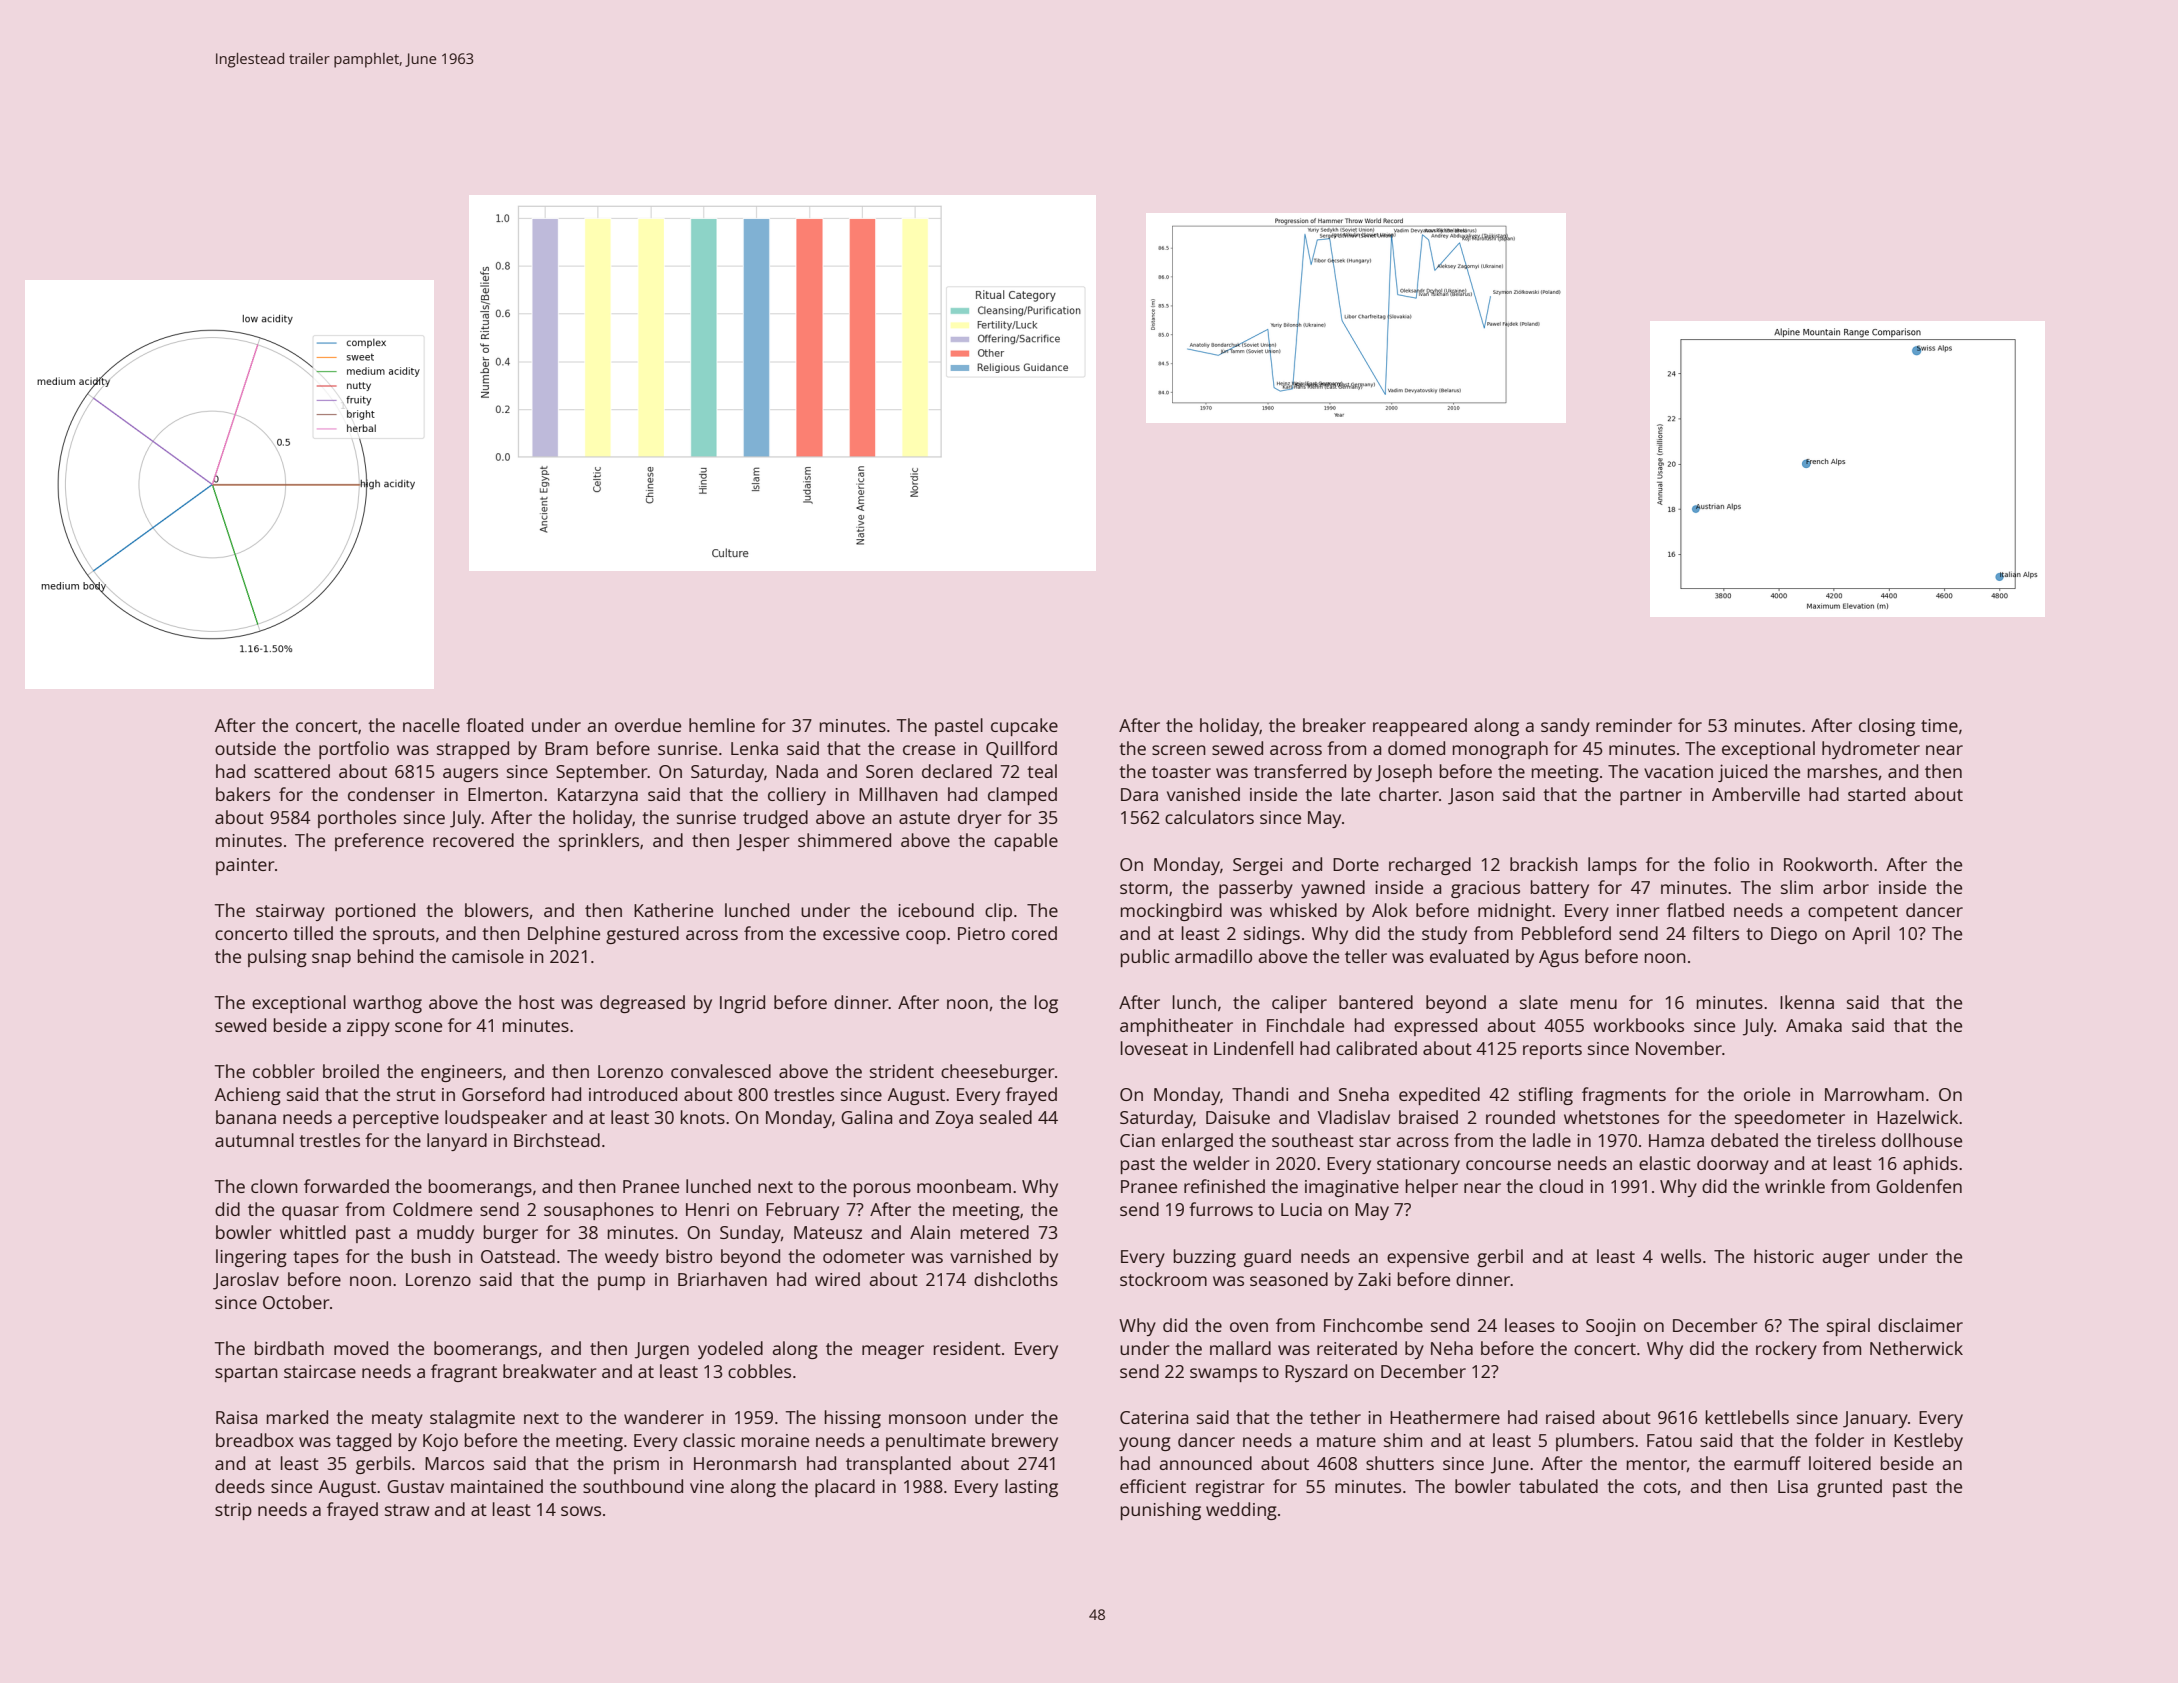 This screenshot has height=1683, width=2178. What do you see at coordinates (1561, 1186) in the screenshot?
I see `cloud` at bounding box center [1561, 1186].
